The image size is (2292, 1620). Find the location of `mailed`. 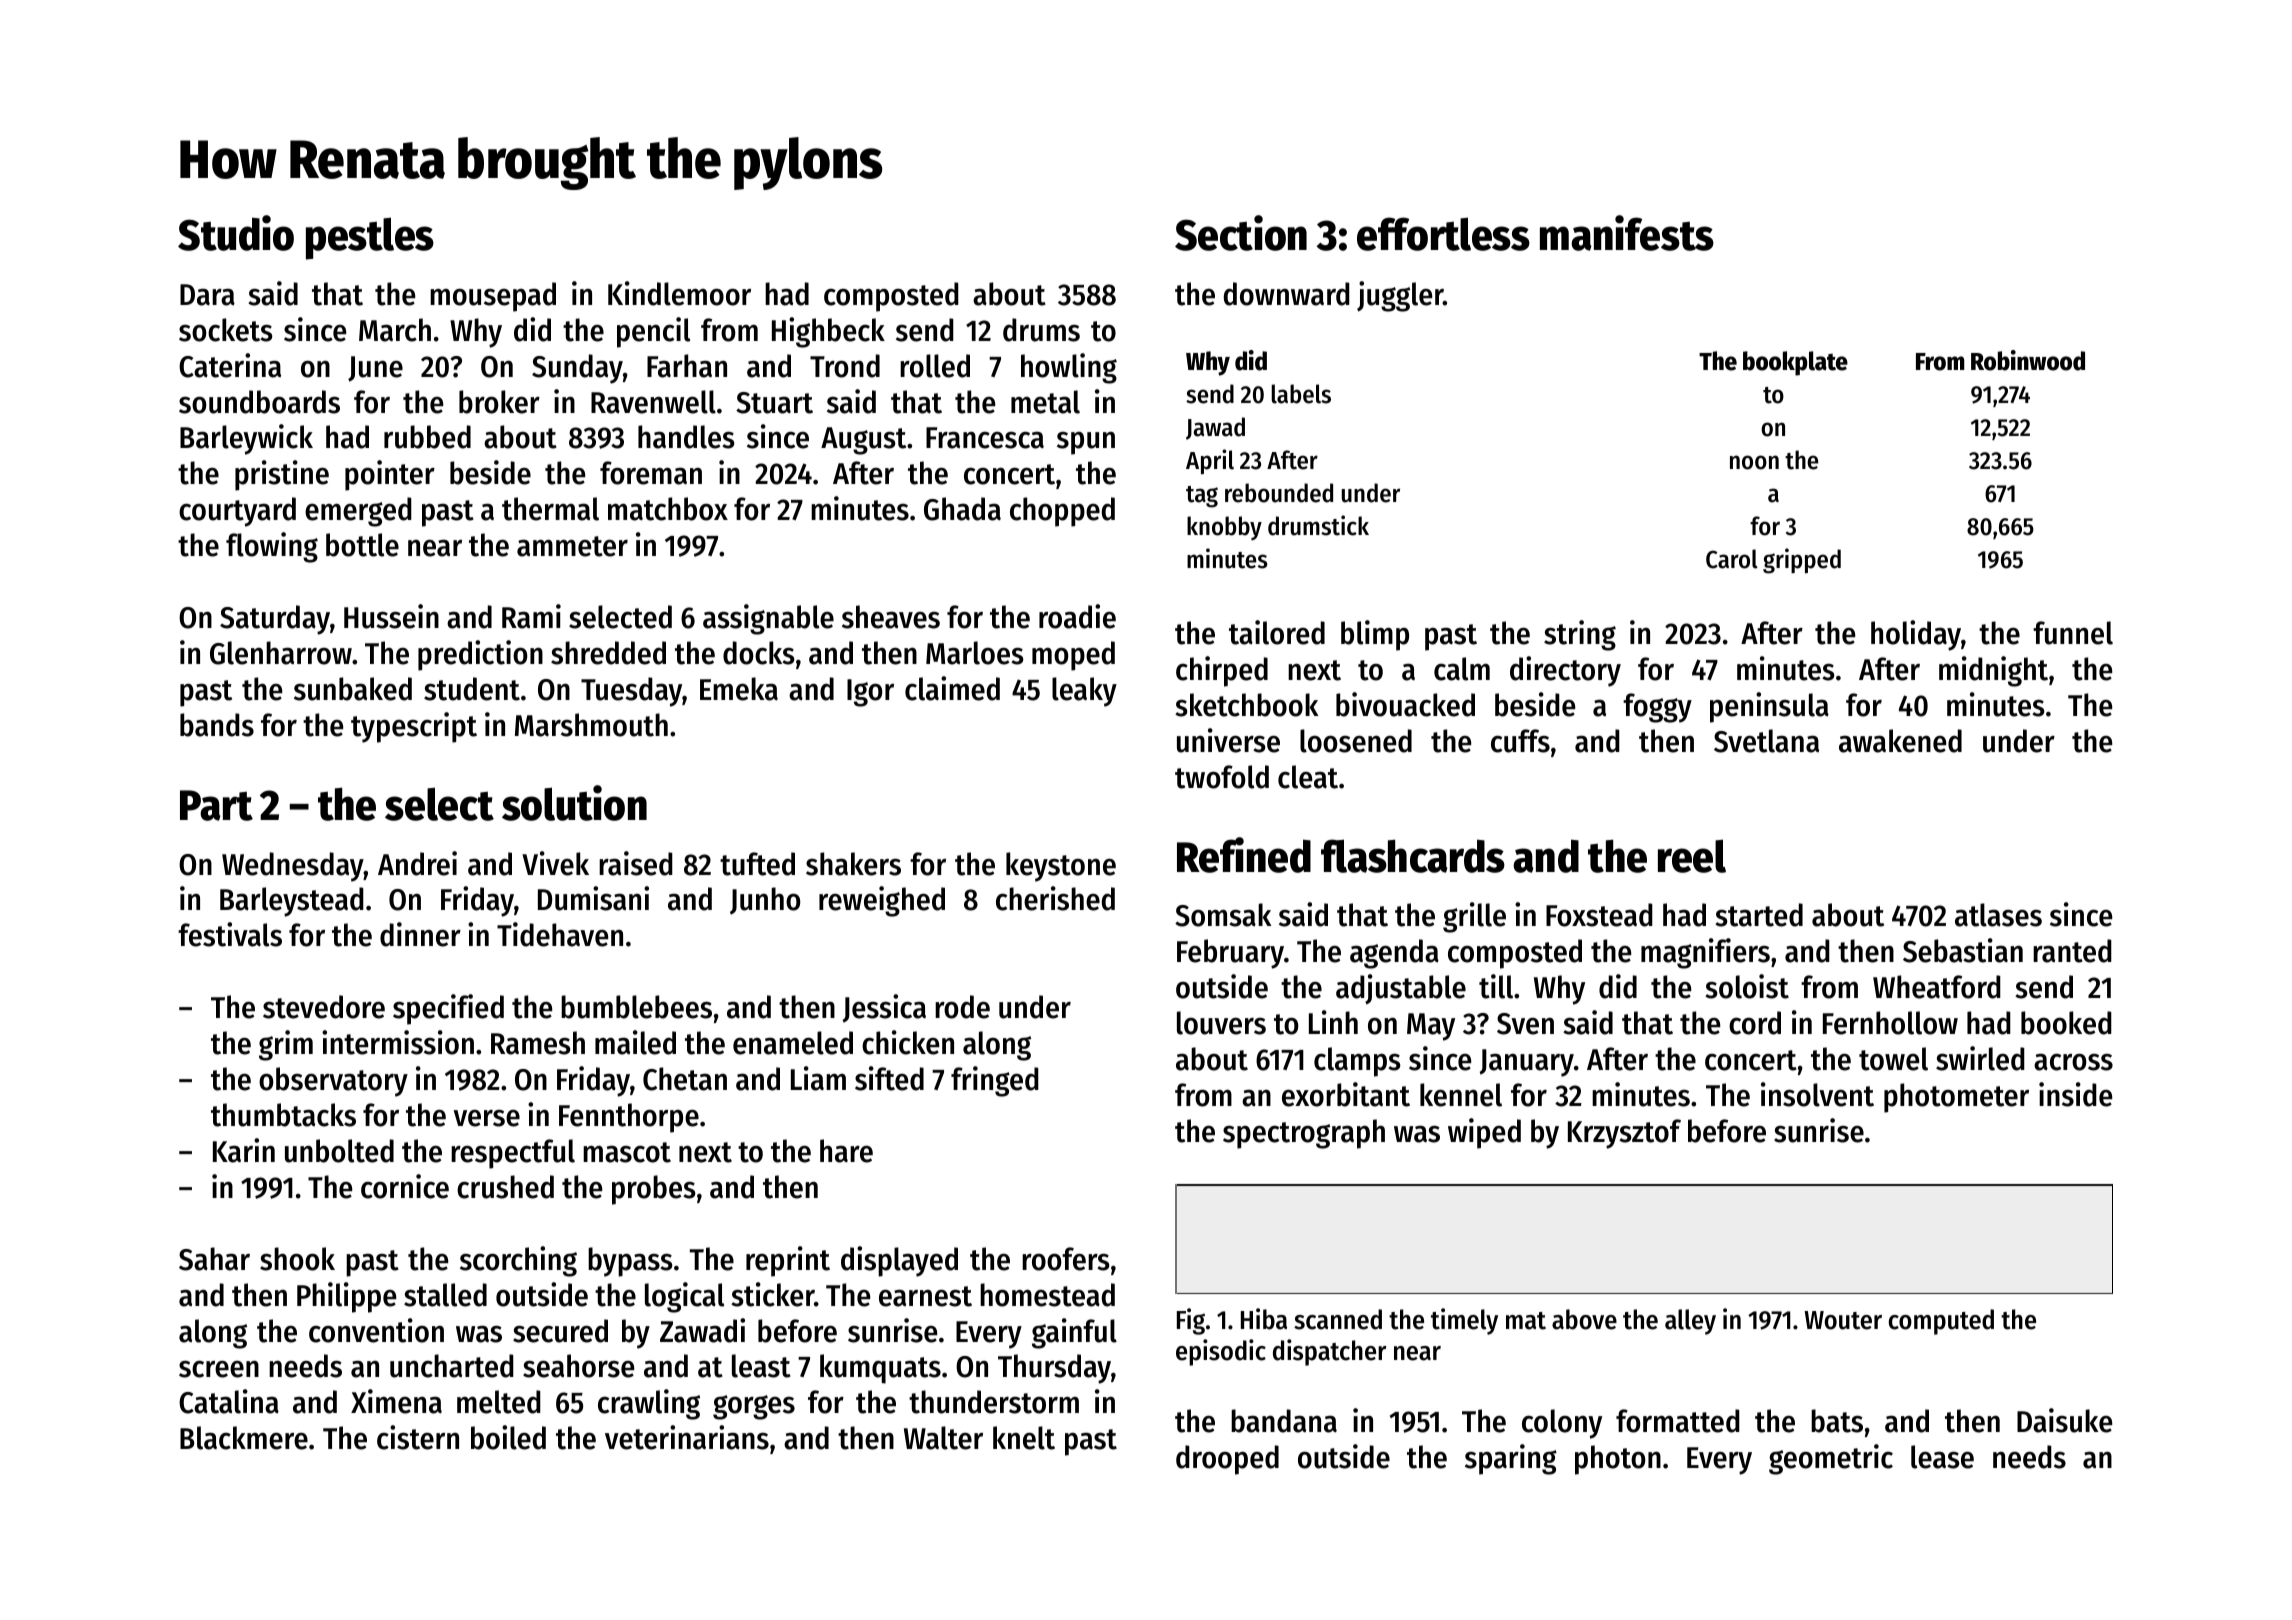

mailed is located at coordinates (635, 1042).
